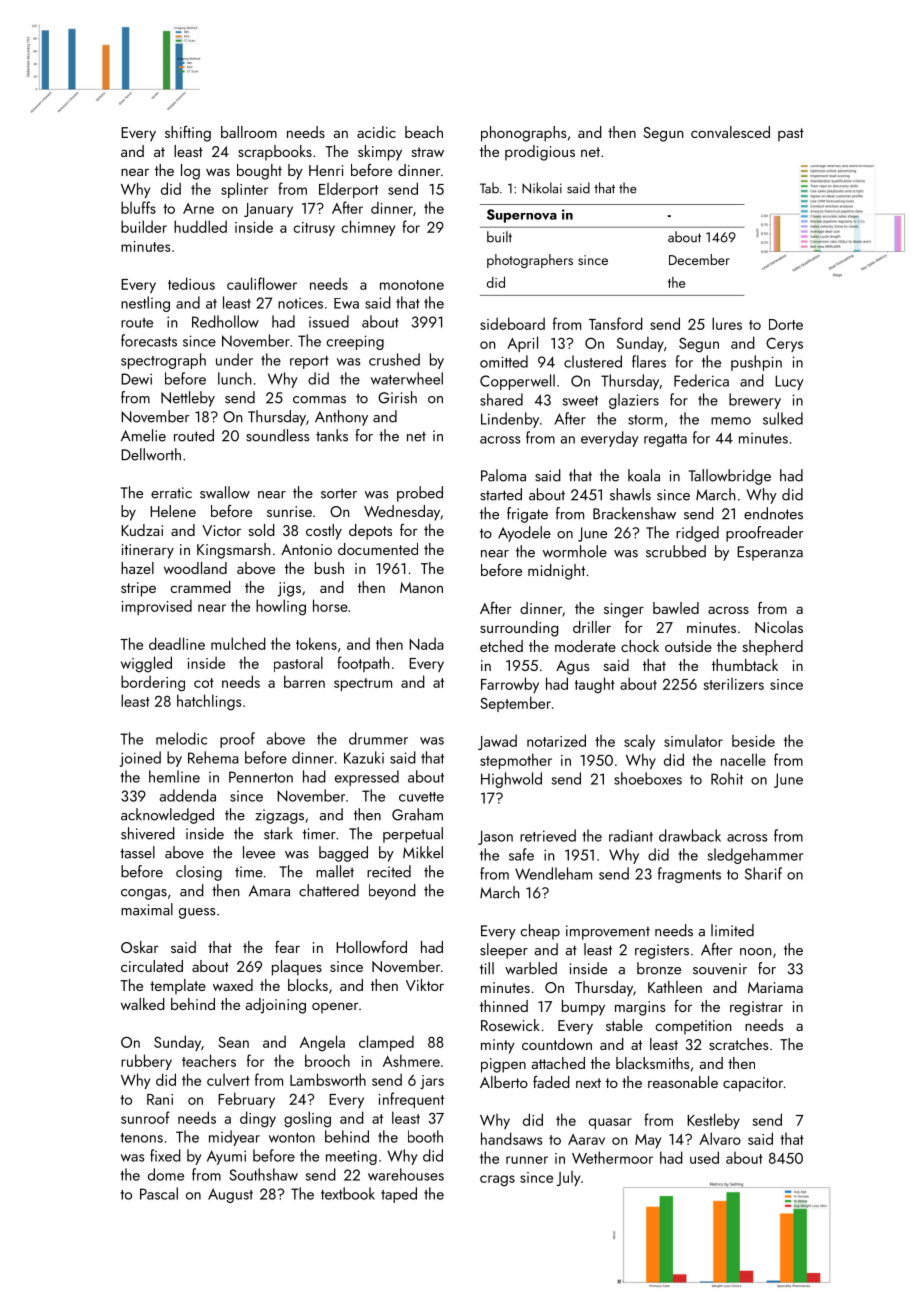  I want to click on Tansford, so click(616, 323).
